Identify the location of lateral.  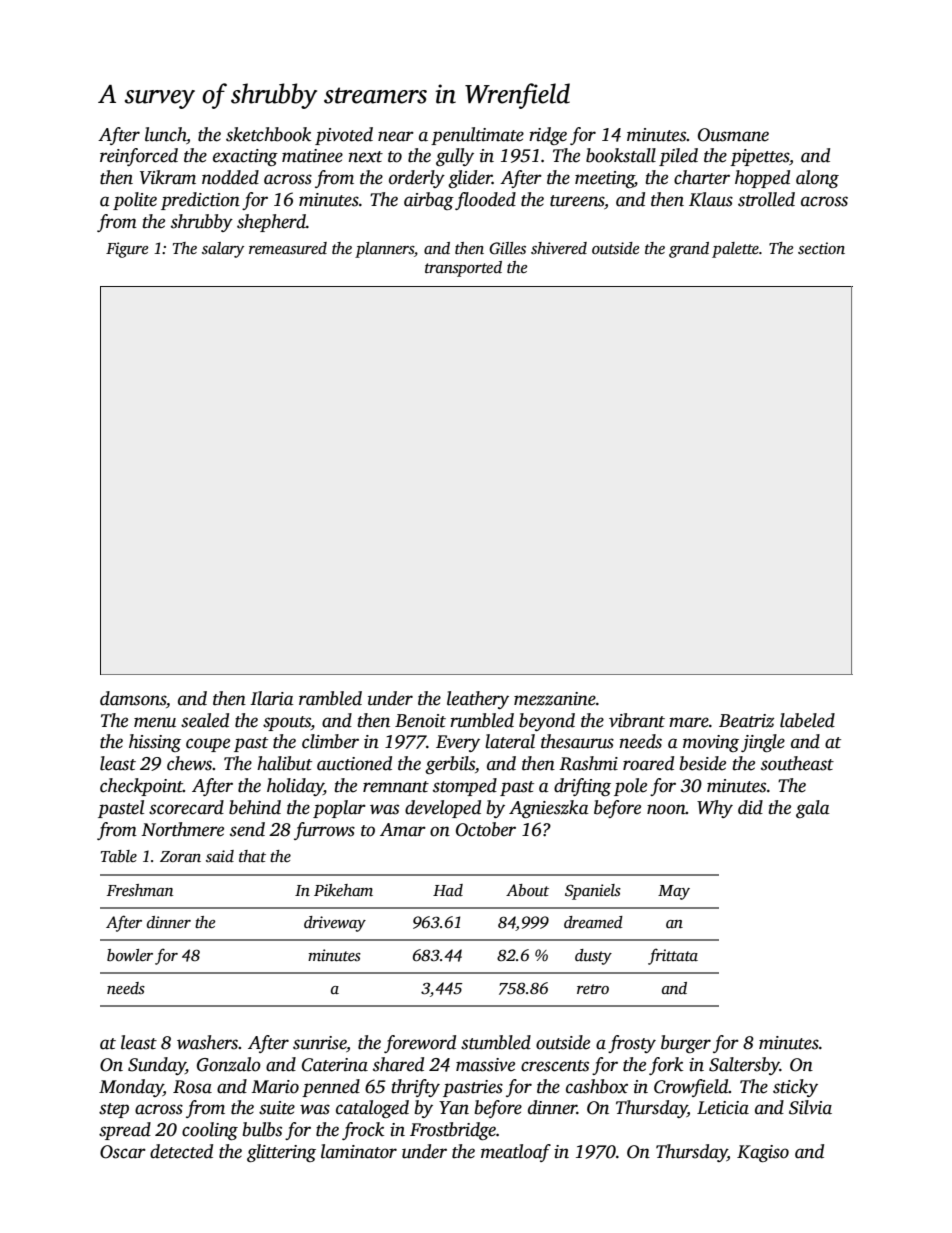
(510, 741).
